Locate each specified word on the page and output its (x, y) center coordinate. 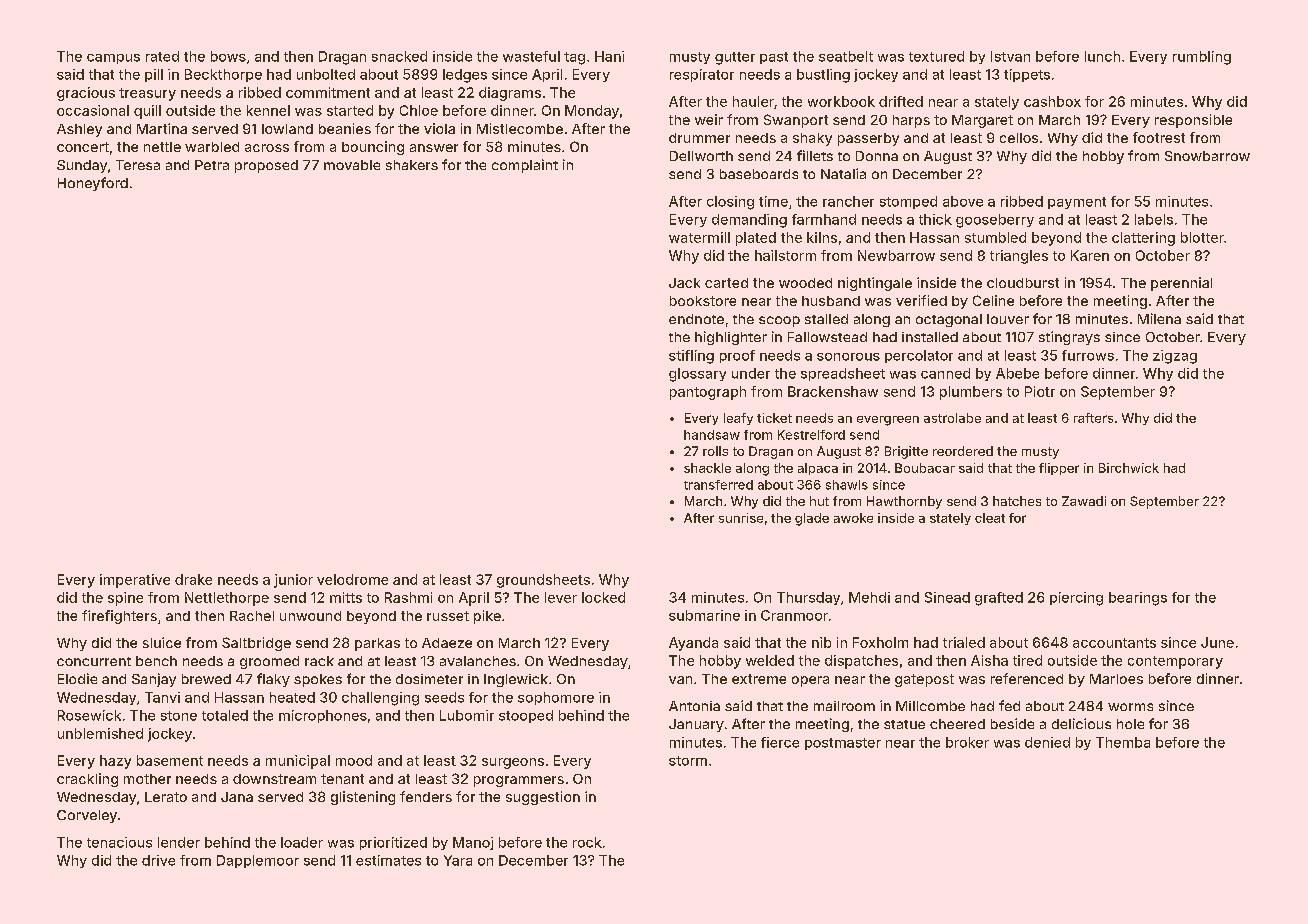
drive (158, 860)
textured (936, 56)
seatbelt (846, 56)
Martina (162, 128)
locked (603, 597)
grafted (999, 599)
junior (293, 581)
